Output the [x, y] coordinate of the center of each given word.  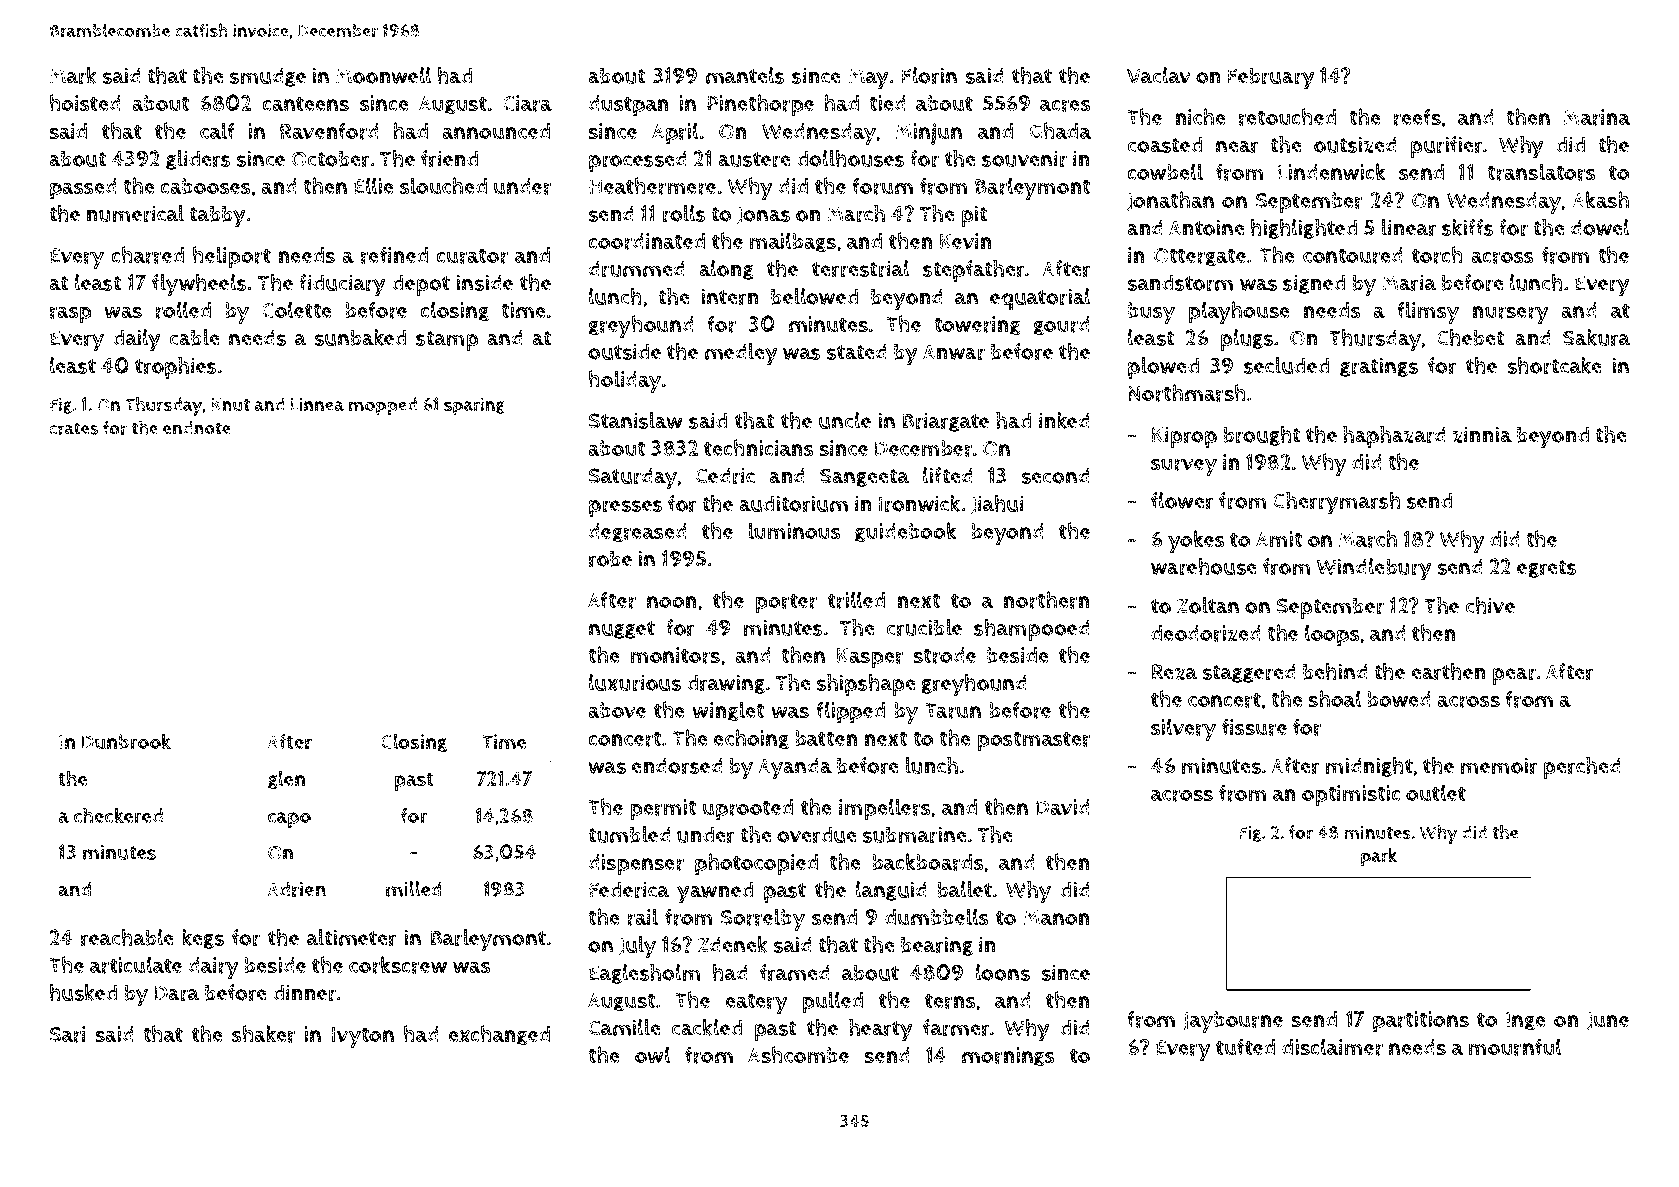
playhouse [1239, 312]
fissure [1254, 727]
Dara [177, 993]
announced [496, 131]
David [1063, 807]
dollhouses [851, 158]
